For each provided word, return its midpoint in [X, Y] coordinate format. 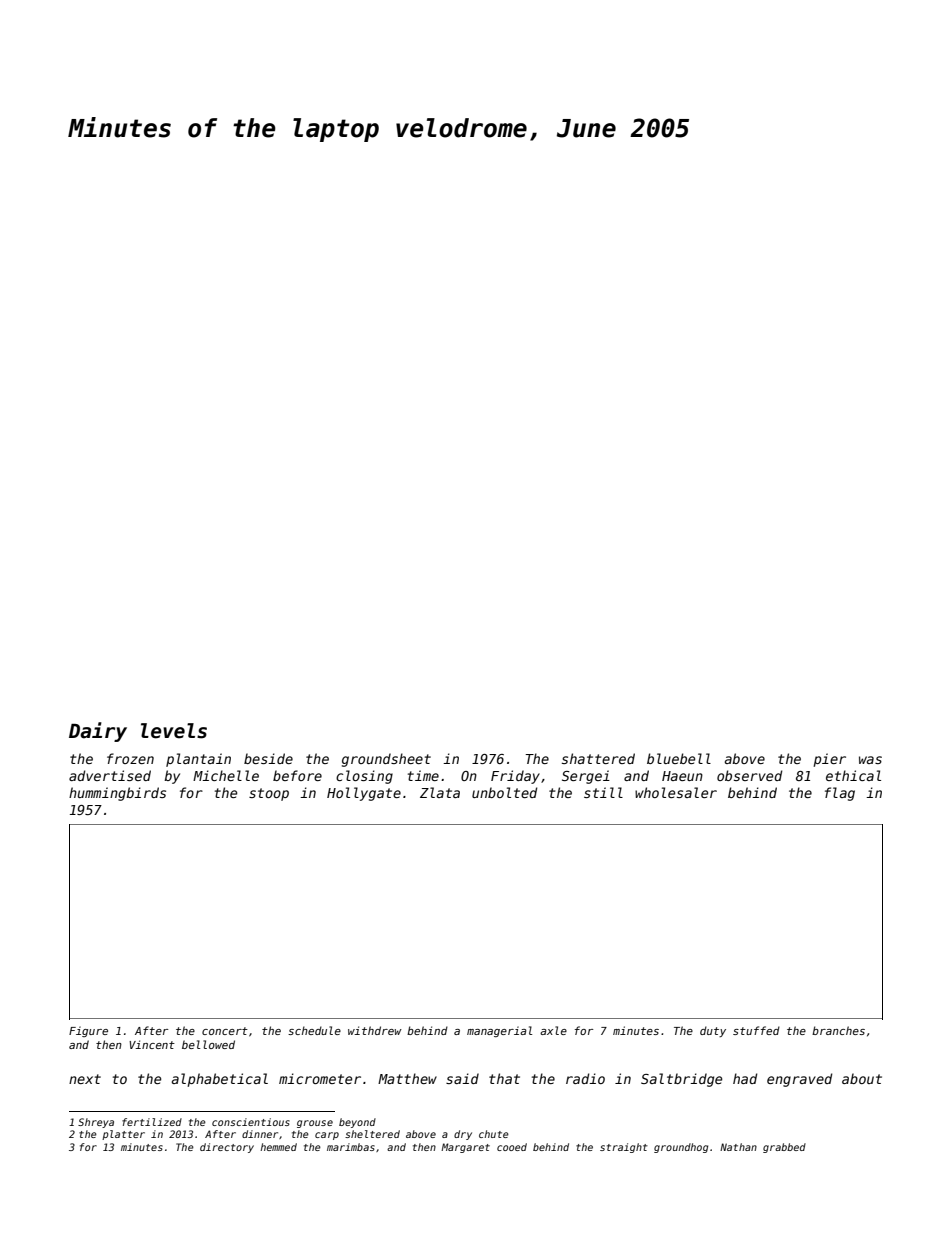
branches [838, 1030]
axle [553, 1030]
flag [840, 794]
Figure [88, 1031]
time [423, 775]
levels [174, 731]
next [85, 1079]
